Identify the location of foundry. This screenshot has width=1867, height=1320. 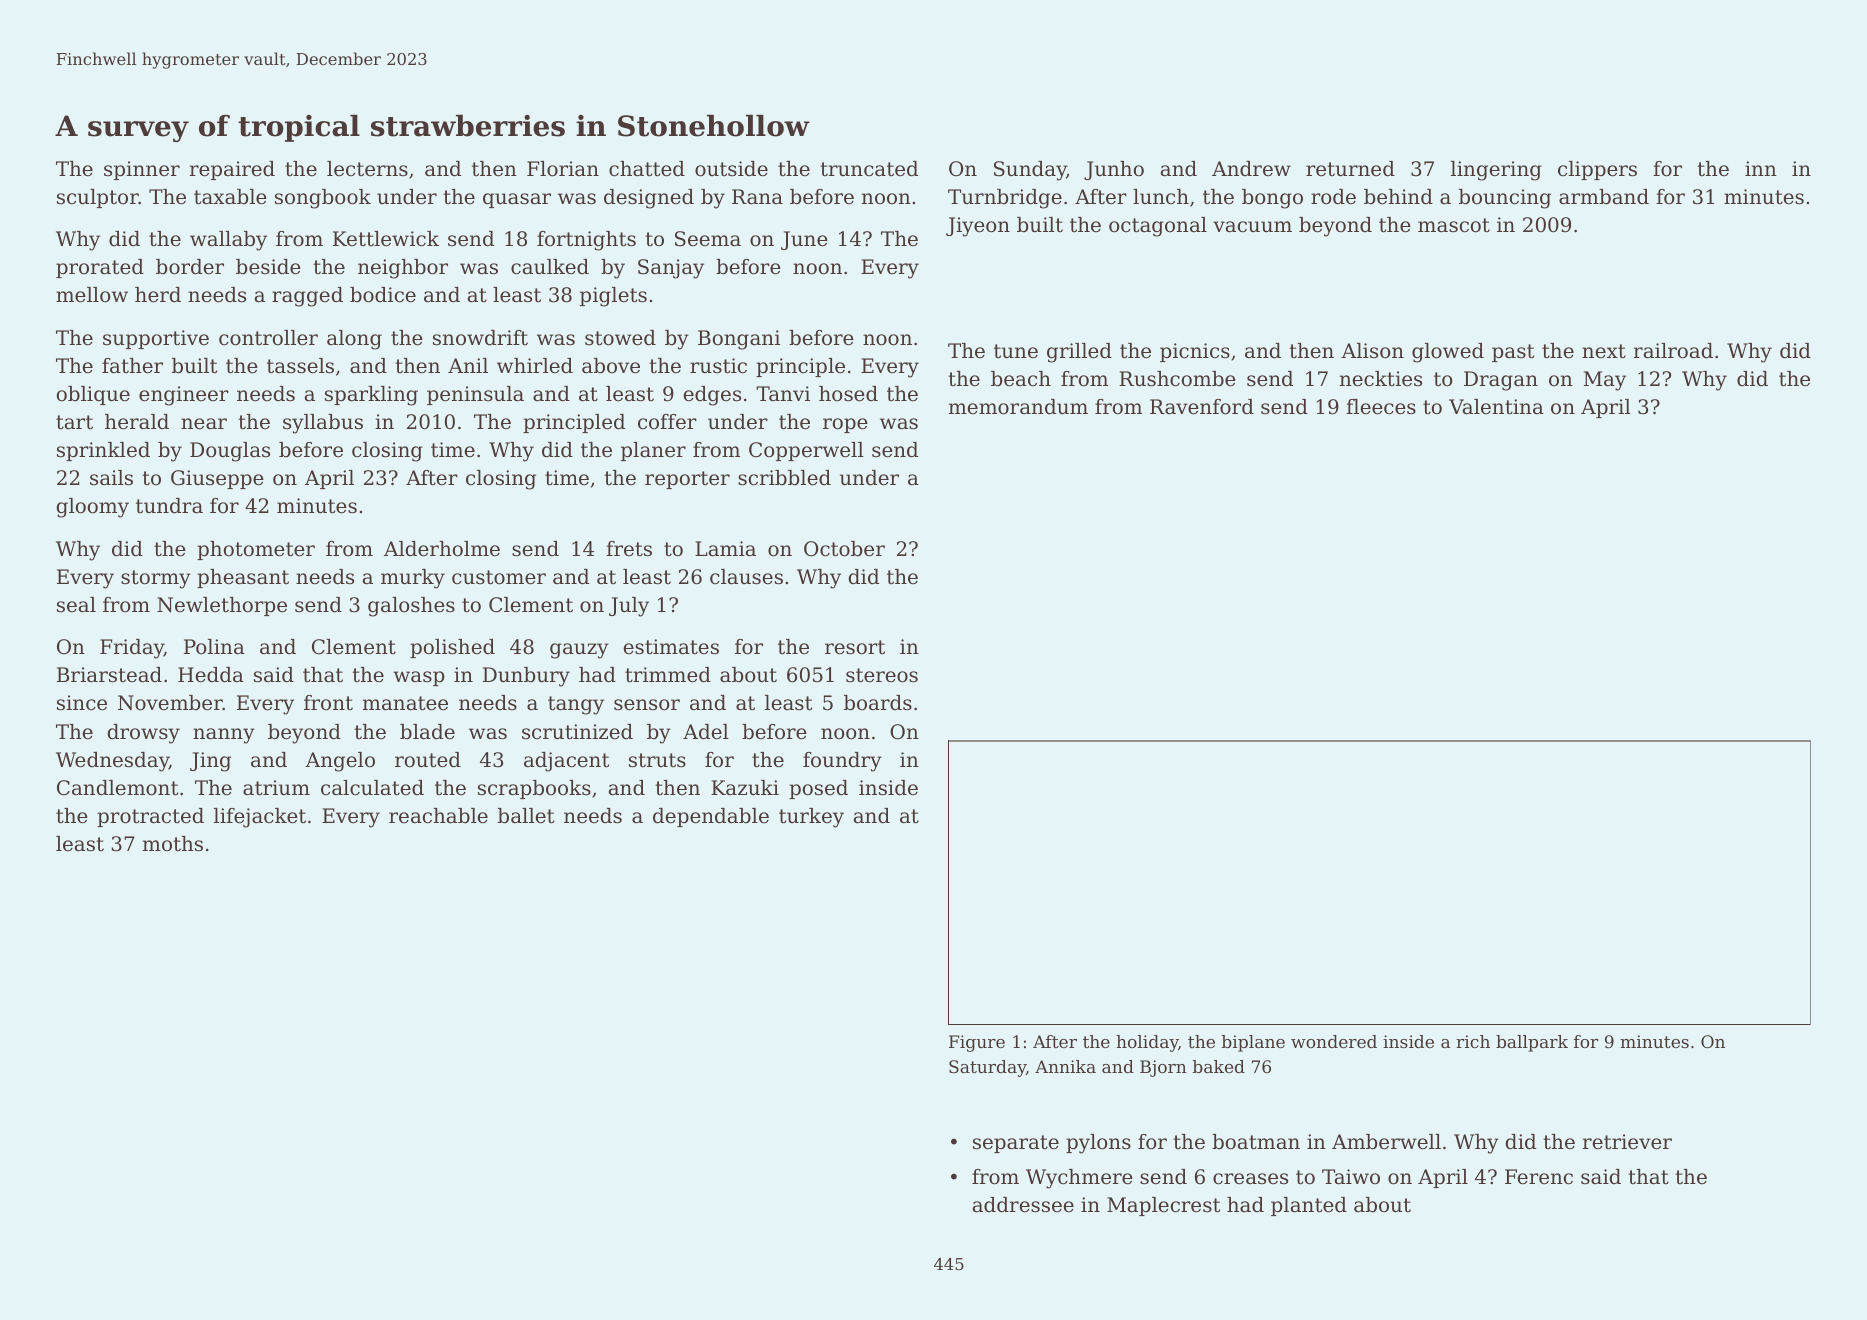
(842, 762).
